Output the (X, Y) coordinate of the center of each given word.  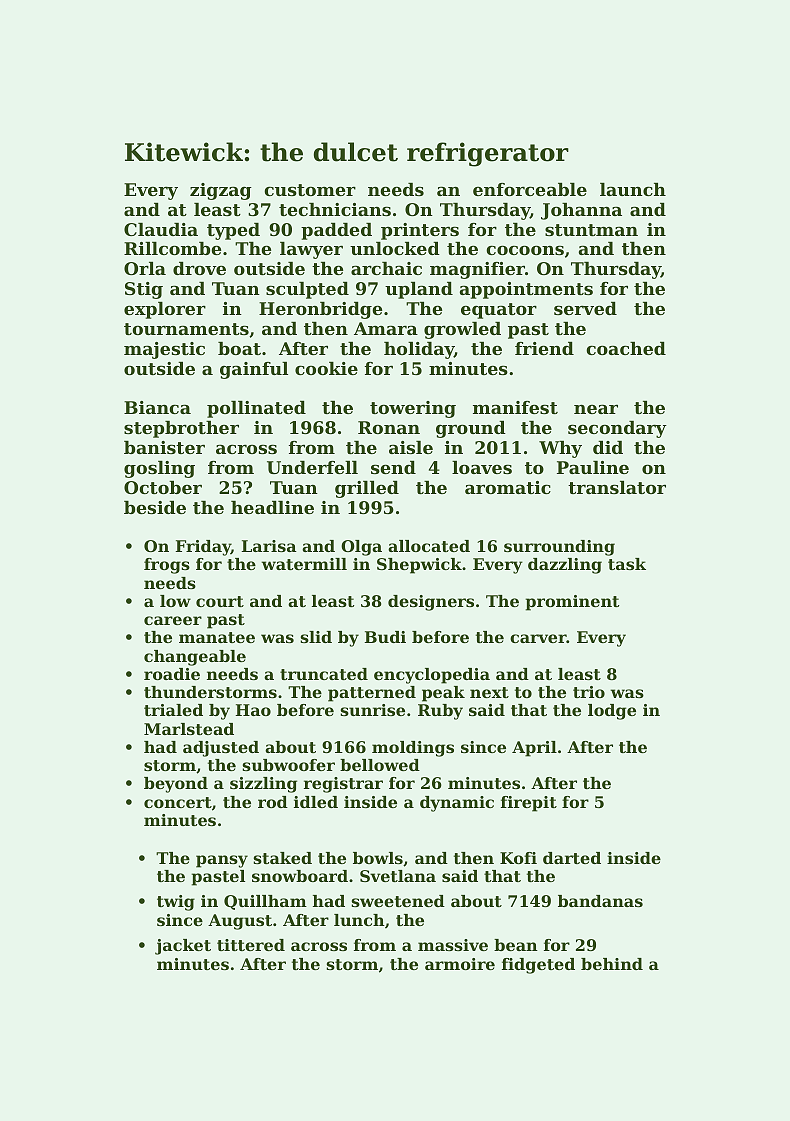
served (585, 308)
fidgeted (538, 966)
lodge (612, 712)
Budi (385, 637)
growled (462, 330)
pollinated (256, 409)
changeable (195, 658)
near (596, 409)
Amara (386, 328)
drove (199, 268)
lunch (359, 920)
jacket (183, 947)
